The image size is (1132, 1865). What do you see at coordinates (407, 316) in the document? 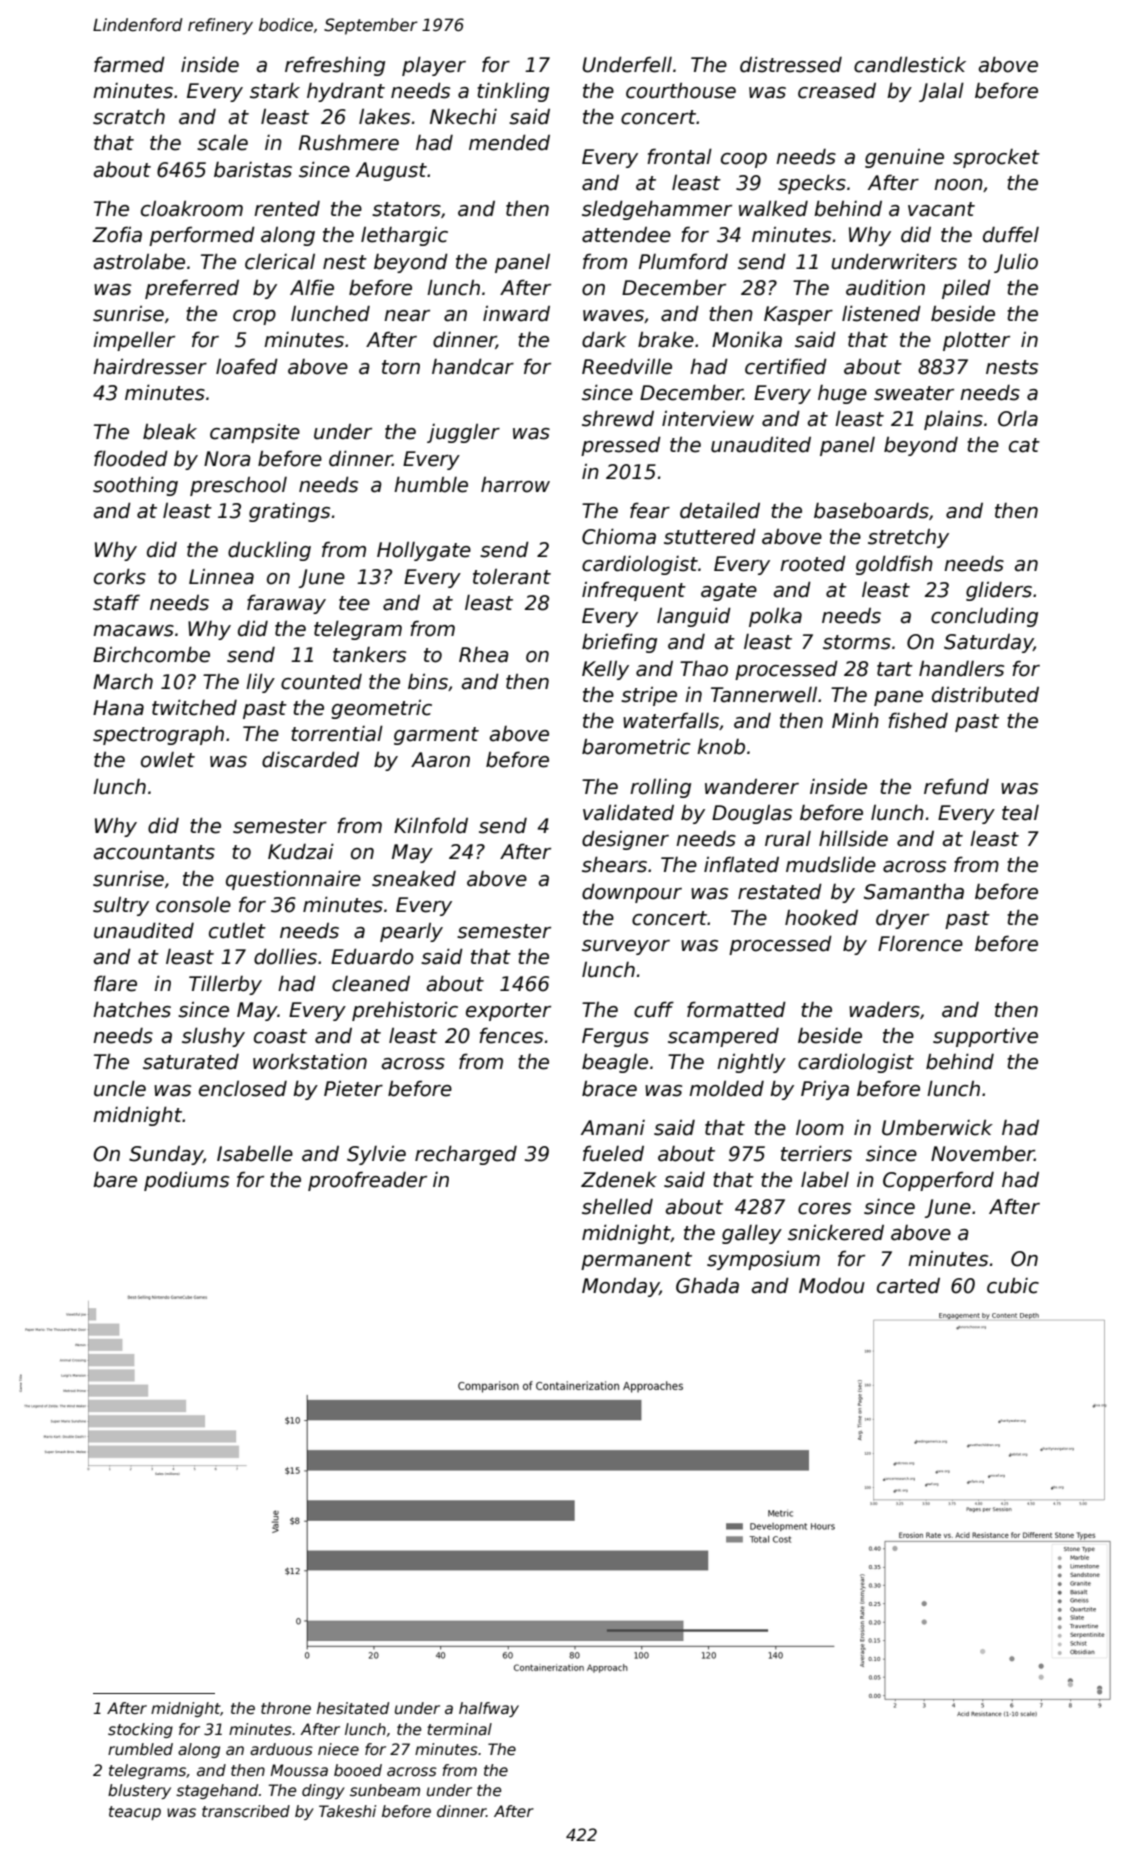
I see `near` at bounding box center [407, 316].
